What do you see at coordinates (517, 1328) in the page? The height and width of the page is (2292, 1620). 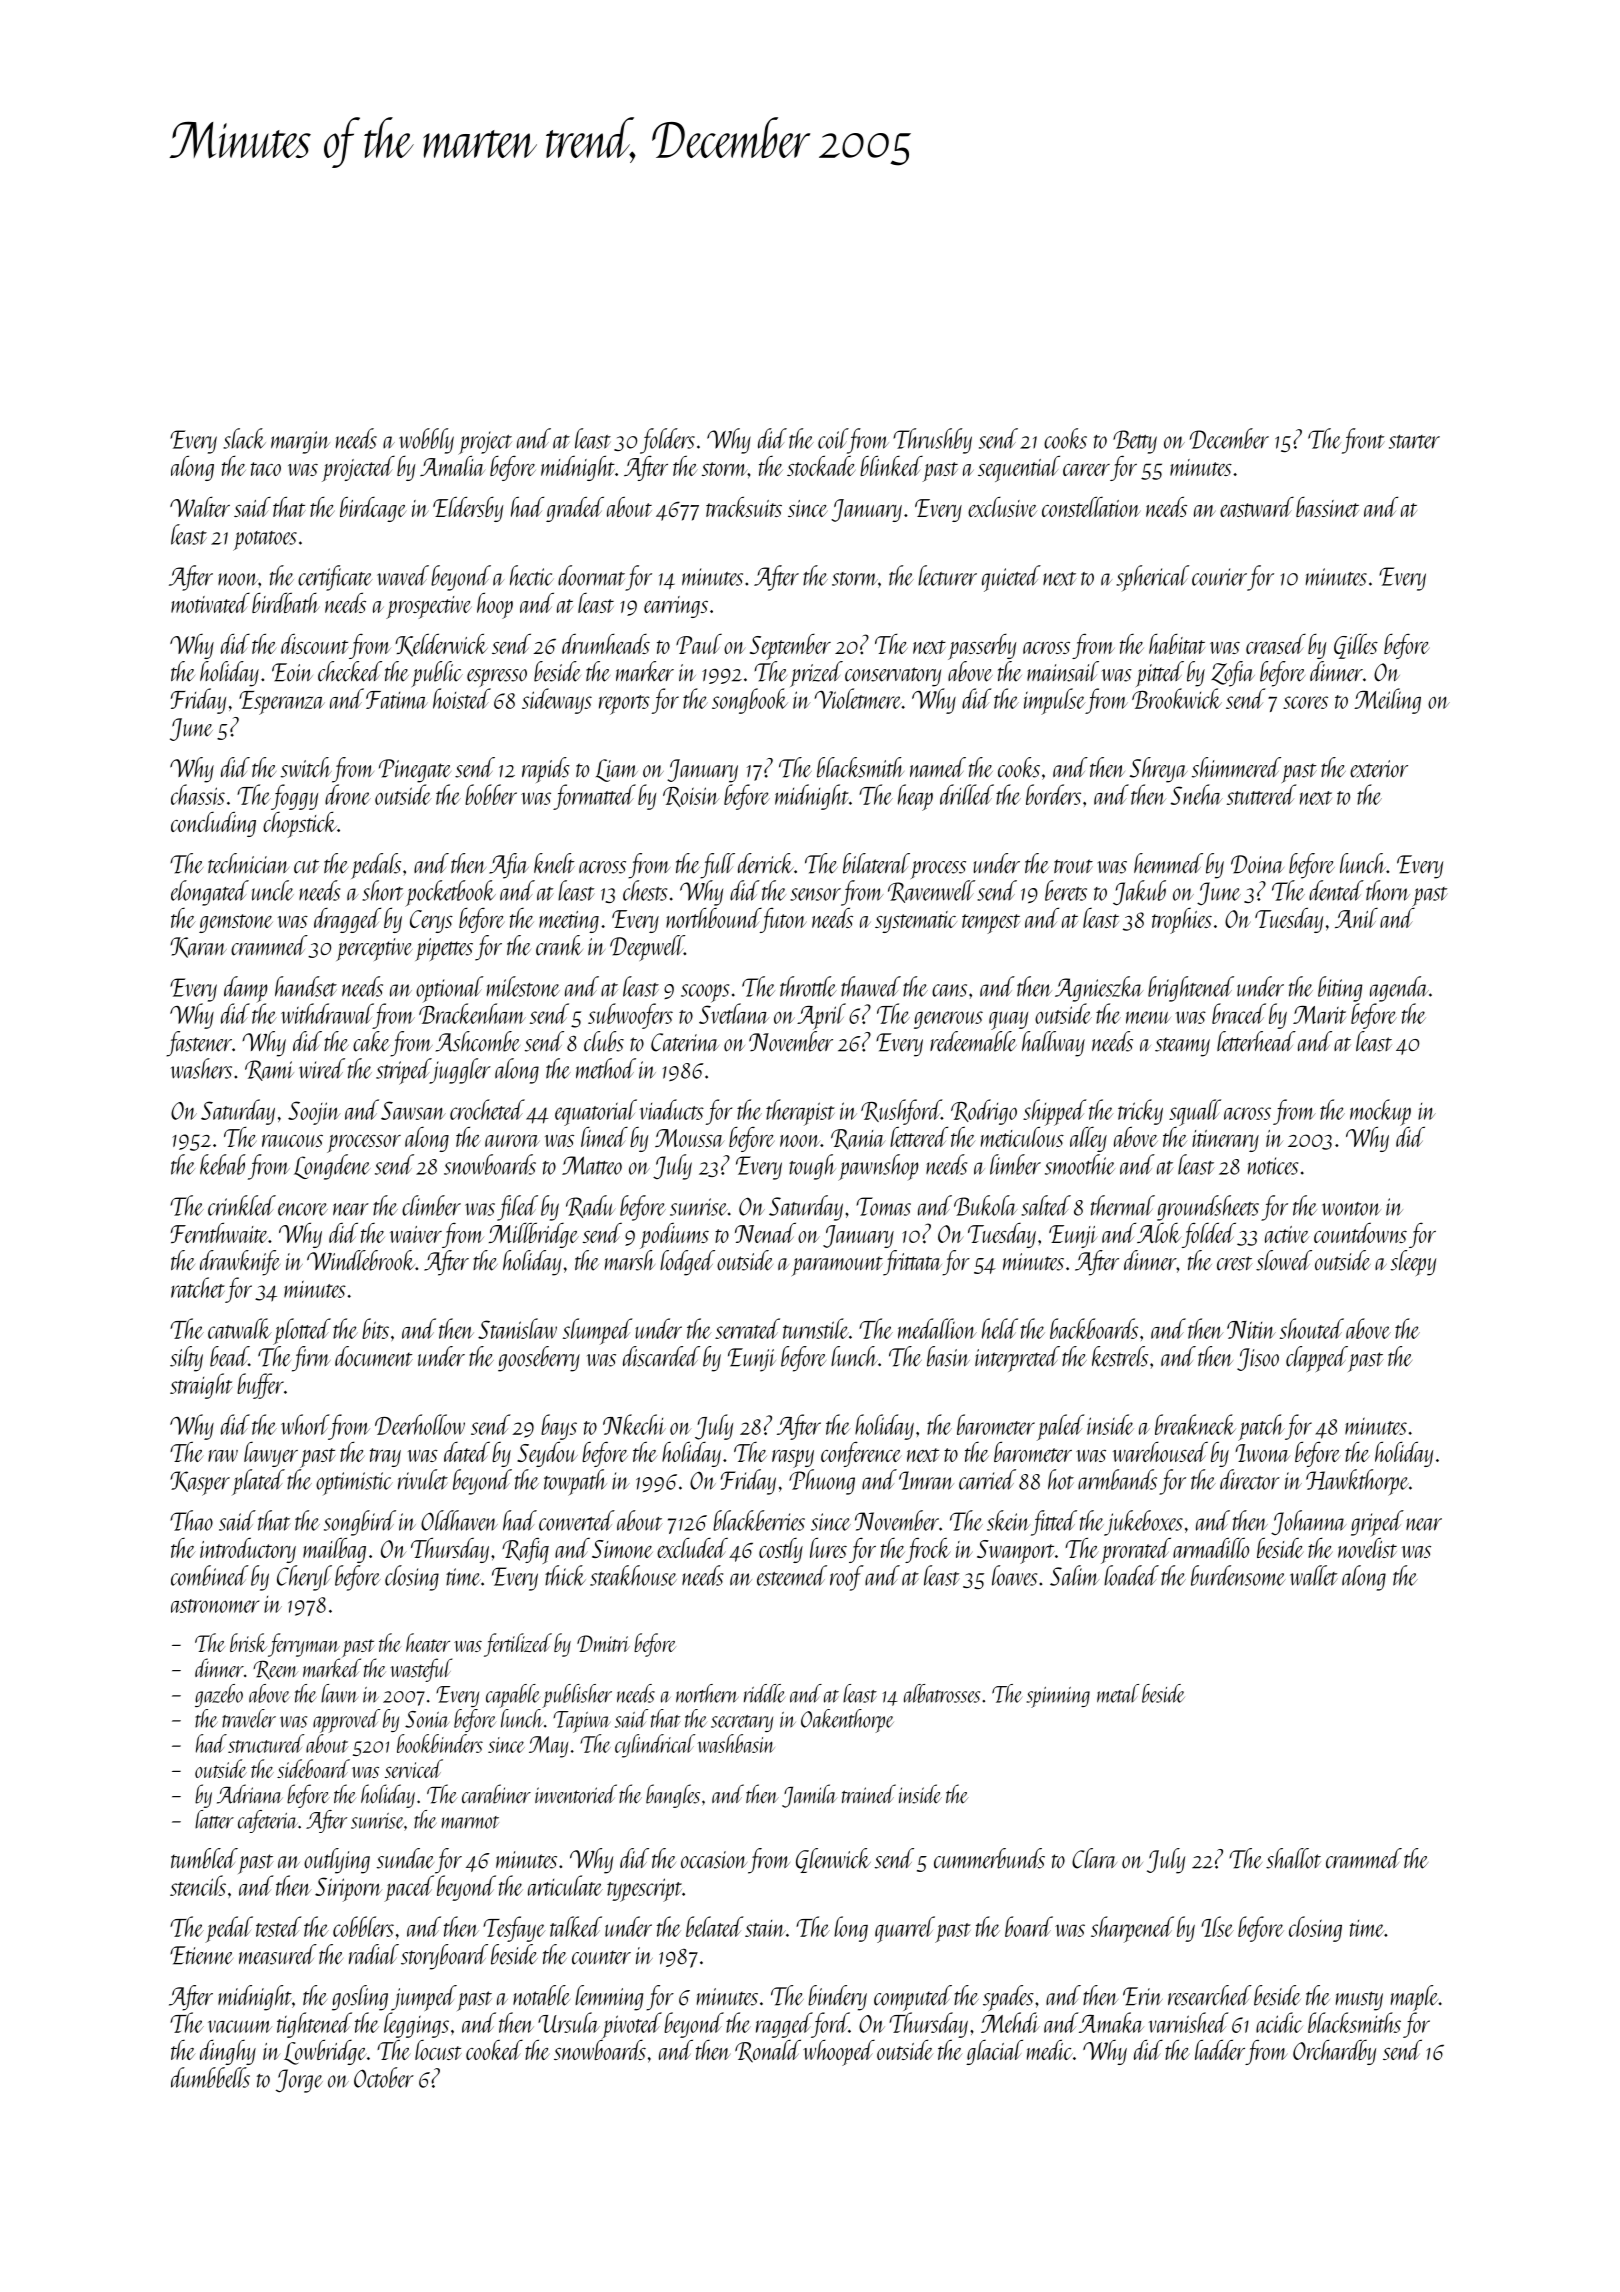 I see `Stanislaw` at bounding box center [517, 1328].
